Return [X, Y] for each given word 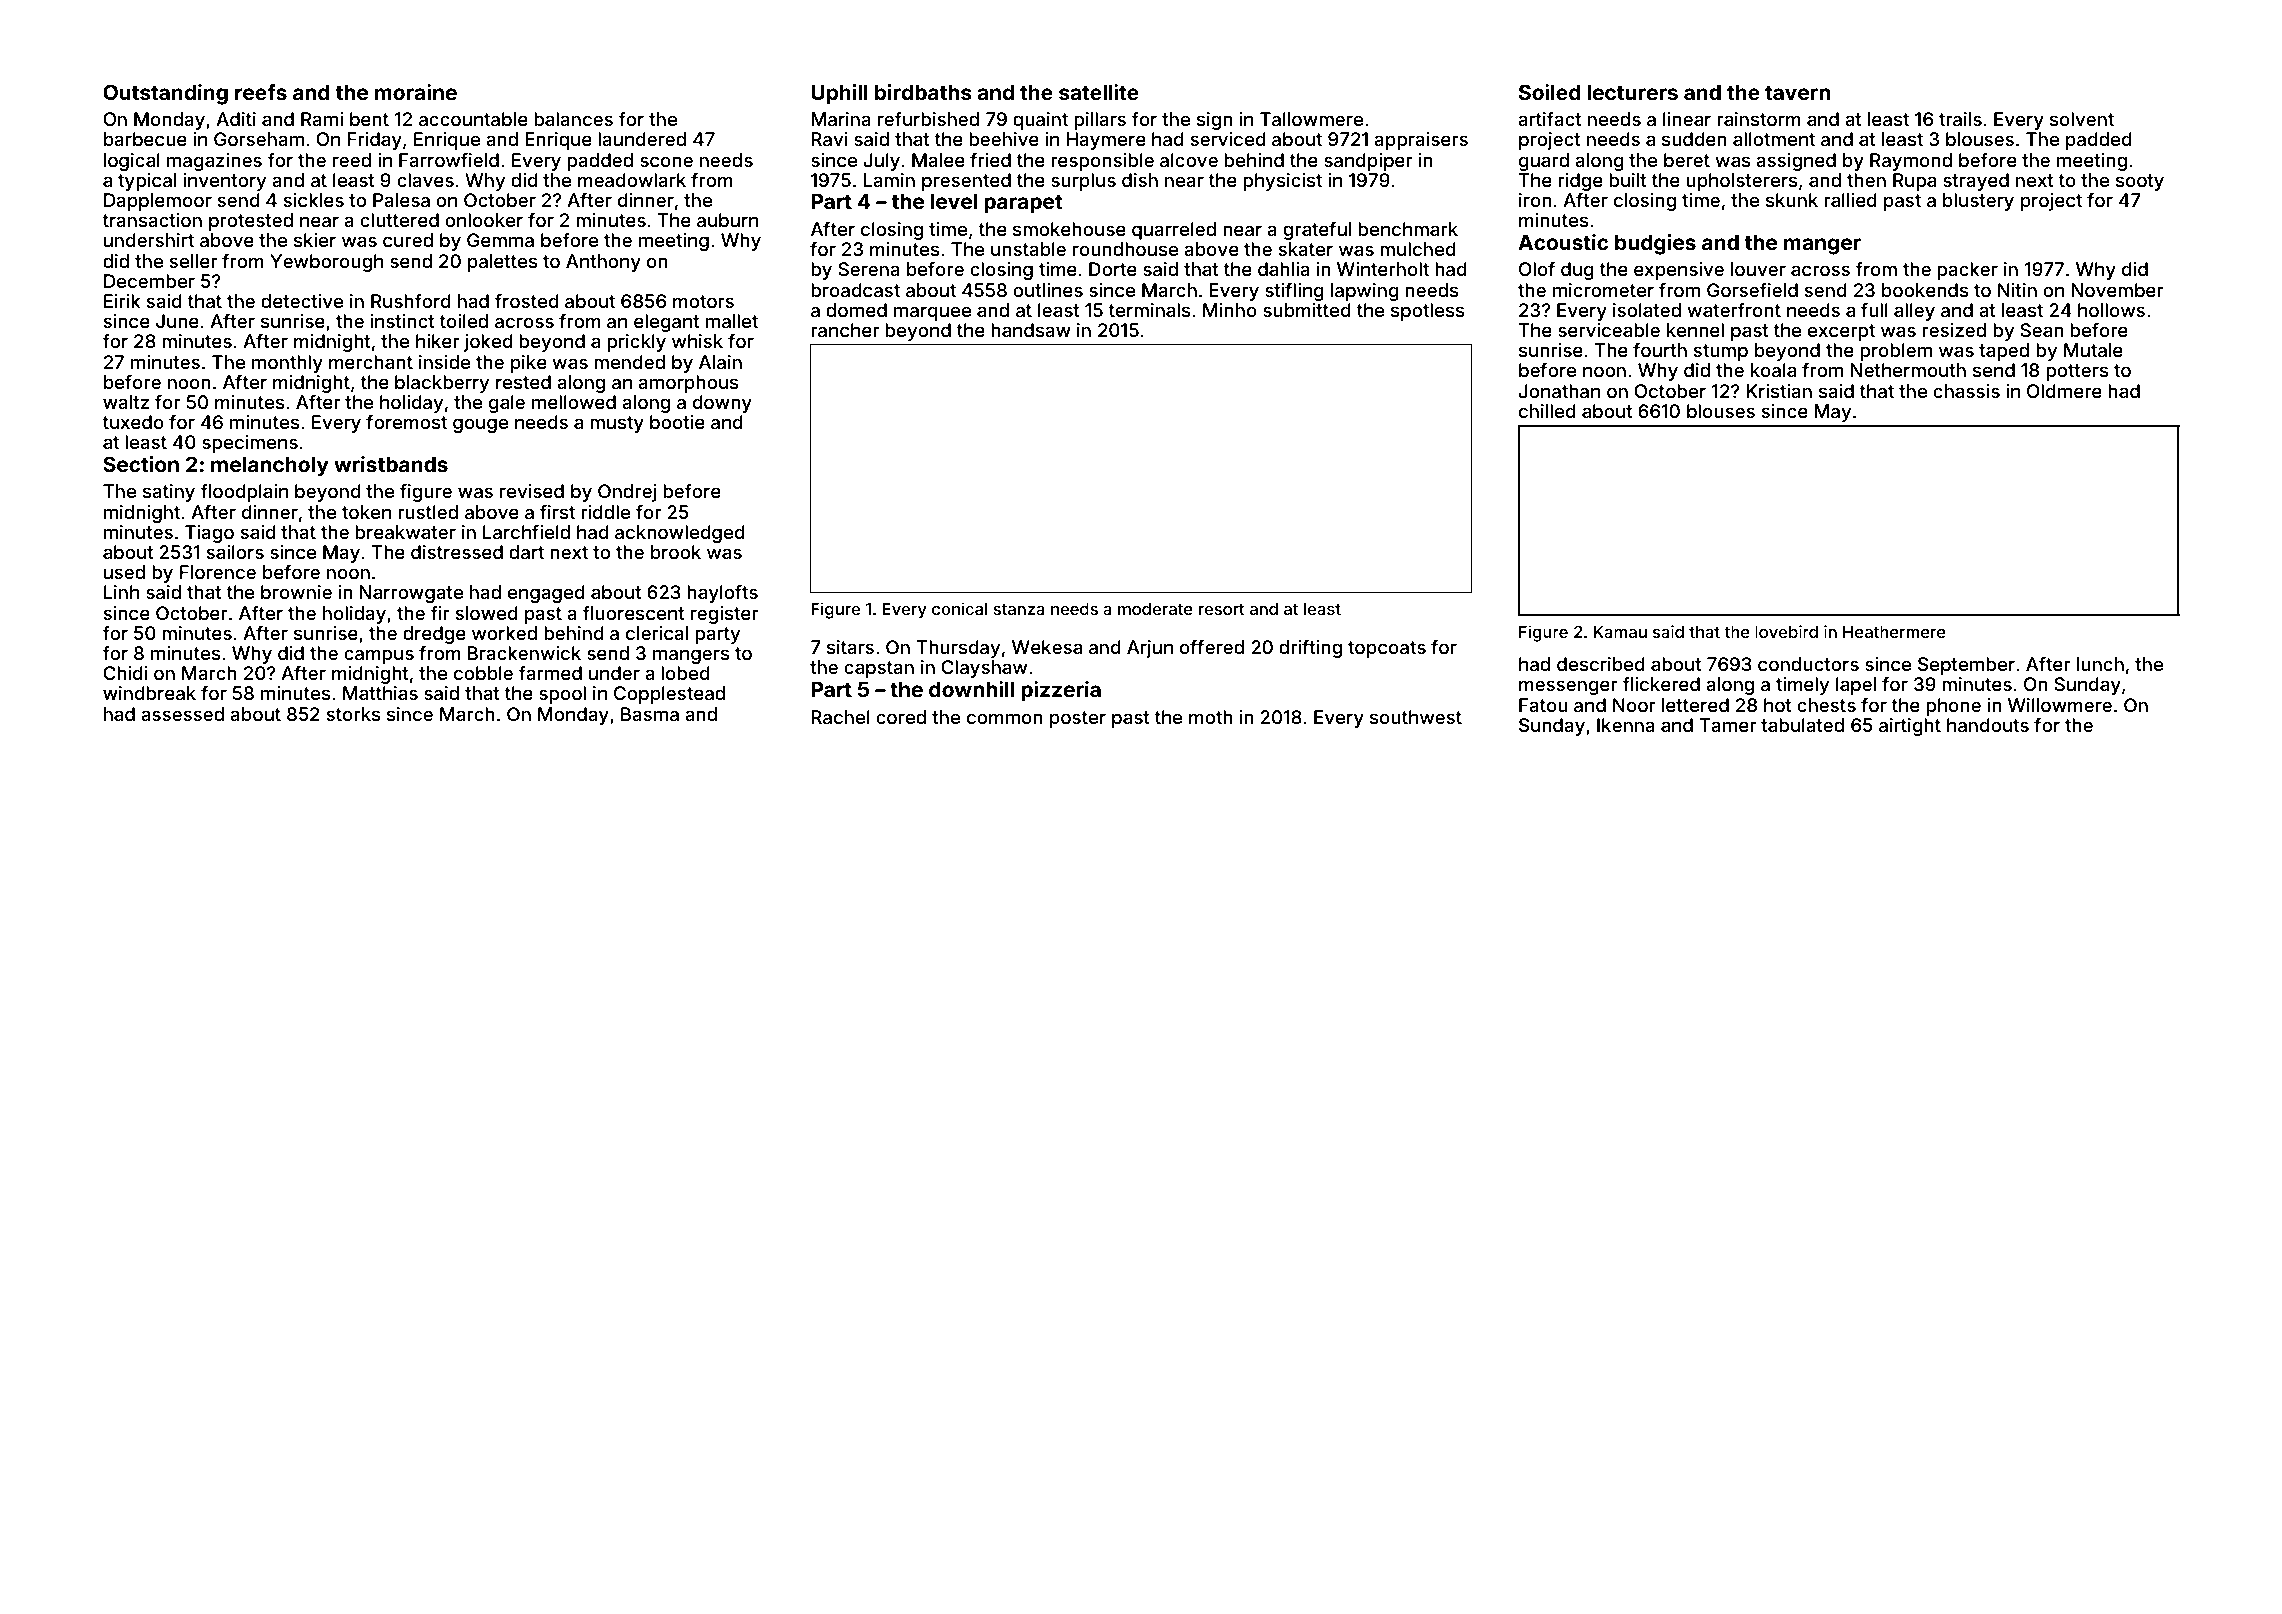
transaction [152, 220]
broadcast [855, 290]
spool [562, 695]
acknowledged [680, 534]
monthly [287, 364]
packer [1967, 271]
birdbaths [923, 92]
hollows [2111, 310]
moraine [416, 92]
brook [676, 552]
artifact [1550, 119]
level [954, 201]
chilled [1547, 411]
